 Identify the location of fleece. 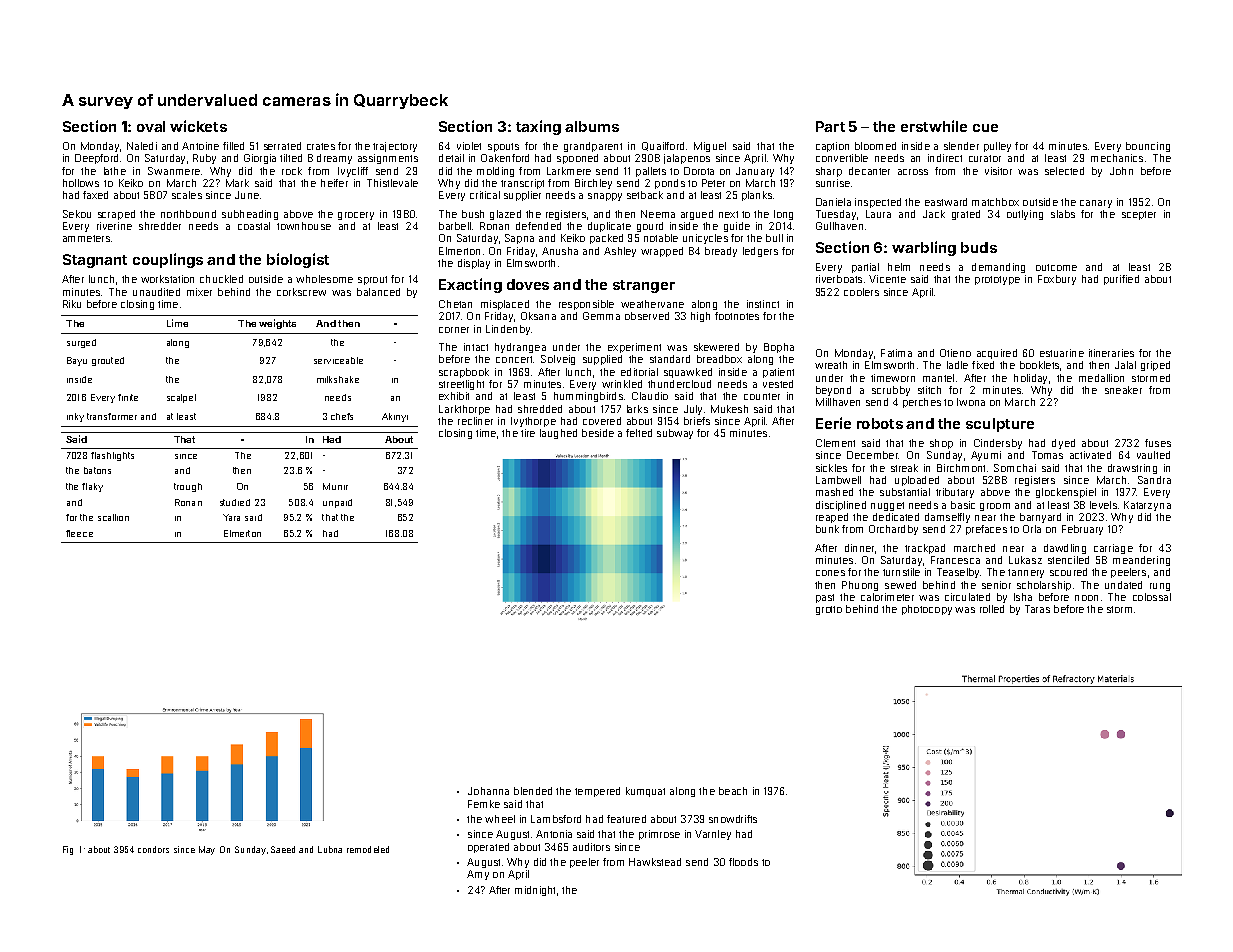
(79, 533).
